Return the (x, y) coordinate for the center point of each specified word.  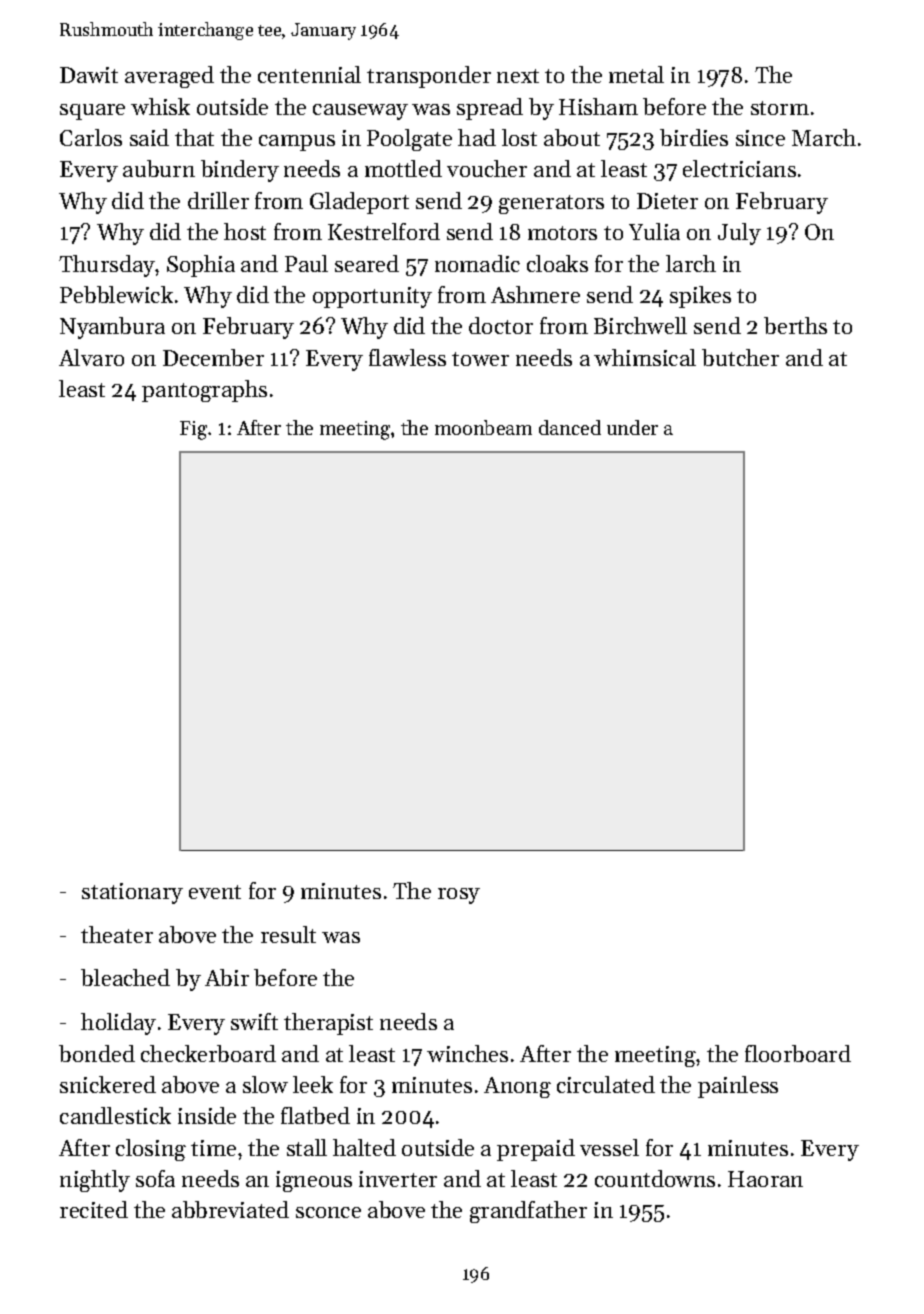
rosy (459, 896)
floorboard (798, 1053)
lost (519, 137)
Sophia (201, 266)
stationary (132, 893)
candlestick (115, 1115)
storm (780, 108)
